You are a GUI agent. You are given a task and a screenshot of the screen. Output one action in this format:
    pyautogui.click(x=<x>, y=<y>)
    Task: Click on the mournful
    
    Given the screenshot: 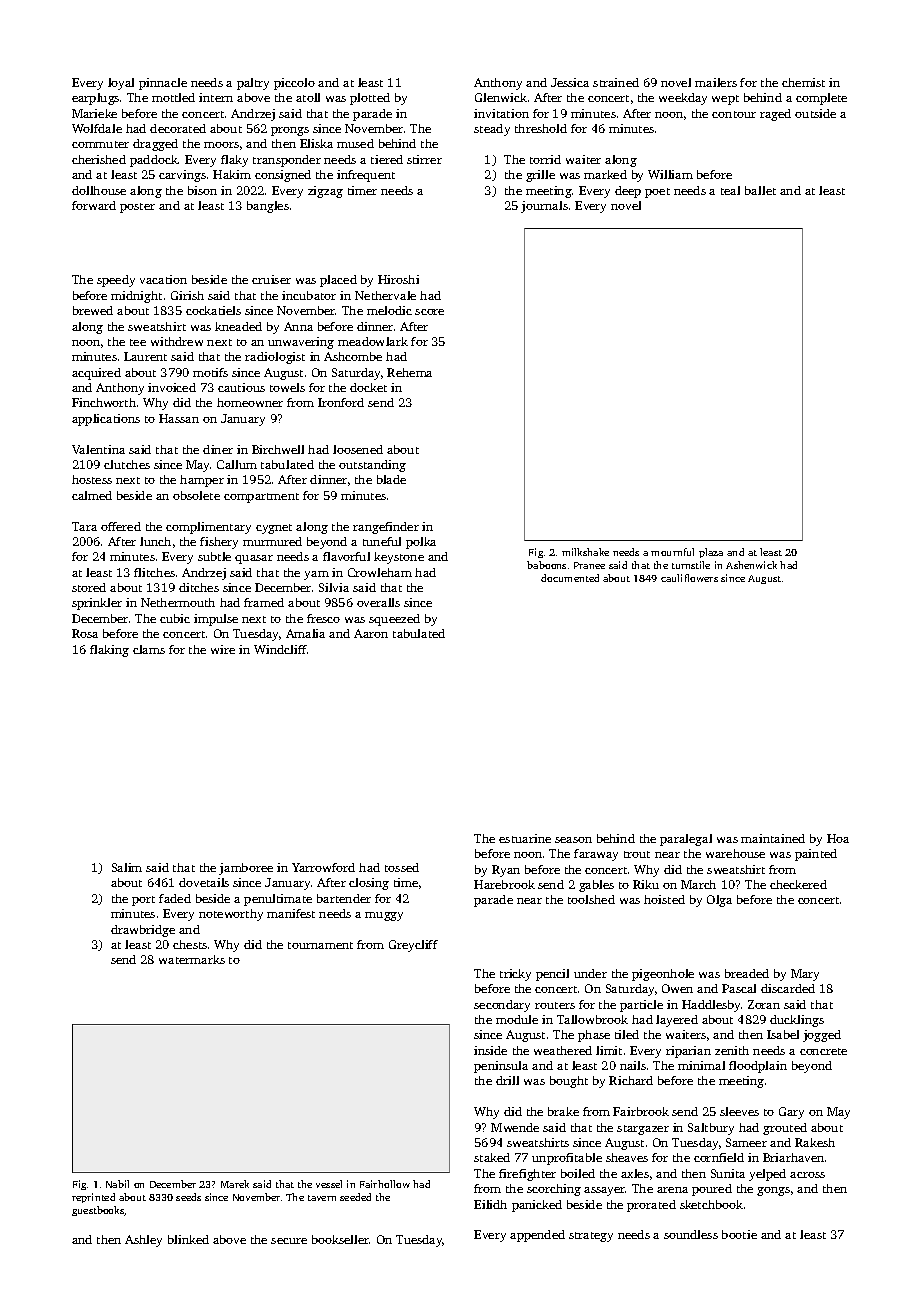 What is the action you would take?
    pyautogui.click(x=672, y=552)
